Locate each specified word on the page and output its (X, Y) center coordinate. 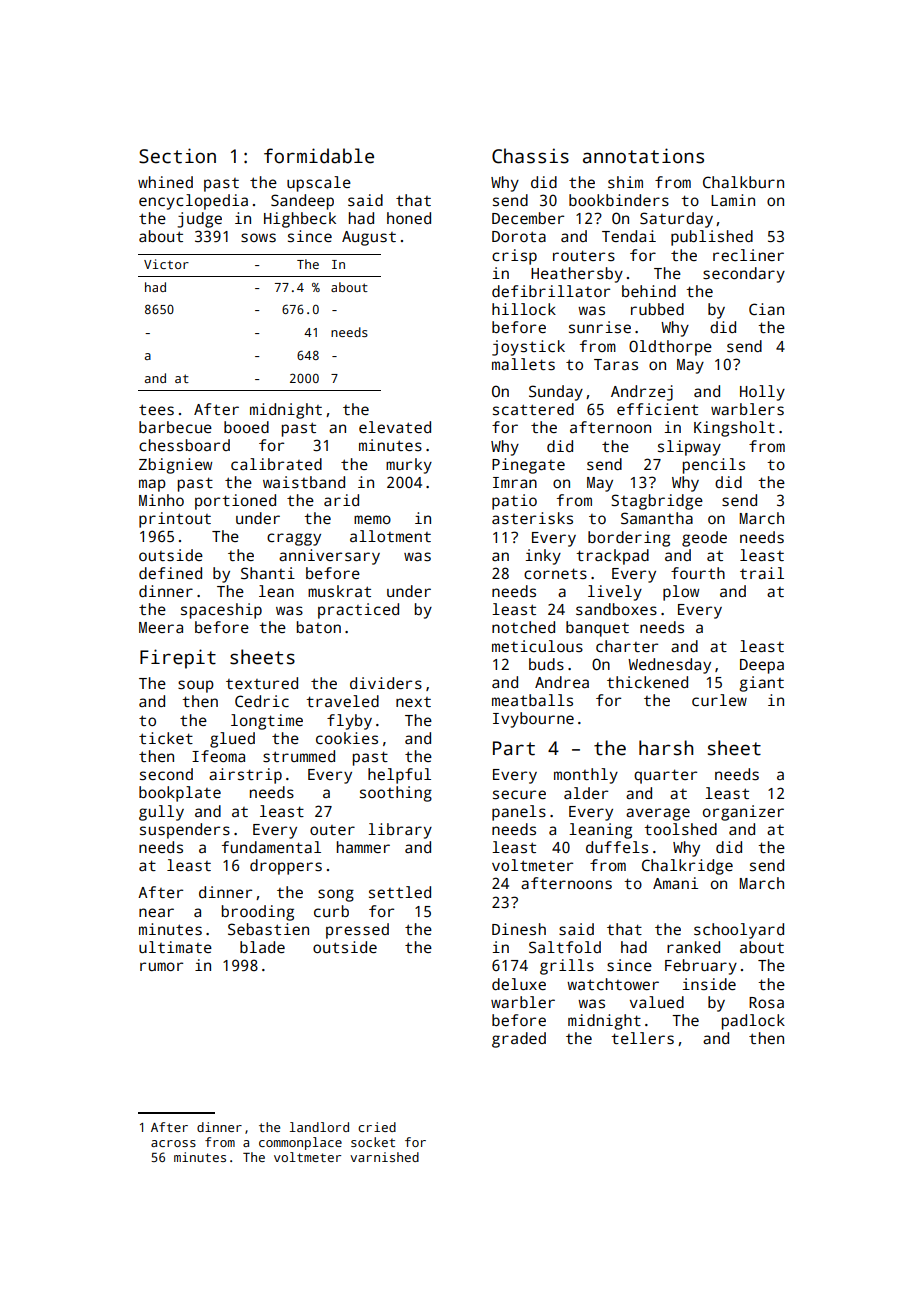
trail (762, 573)
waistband (304, 482)
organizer (743, 813)
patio (514, 502)
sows (258, 237)
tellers (642, 1038)
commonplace (300, 1143)
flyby (349, 722)
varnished (384, 1157)
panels (519, 813)
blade (262, 947)
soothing (396, 794)
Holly (762, 393)
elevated (395, 427)
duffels (617, 847)
